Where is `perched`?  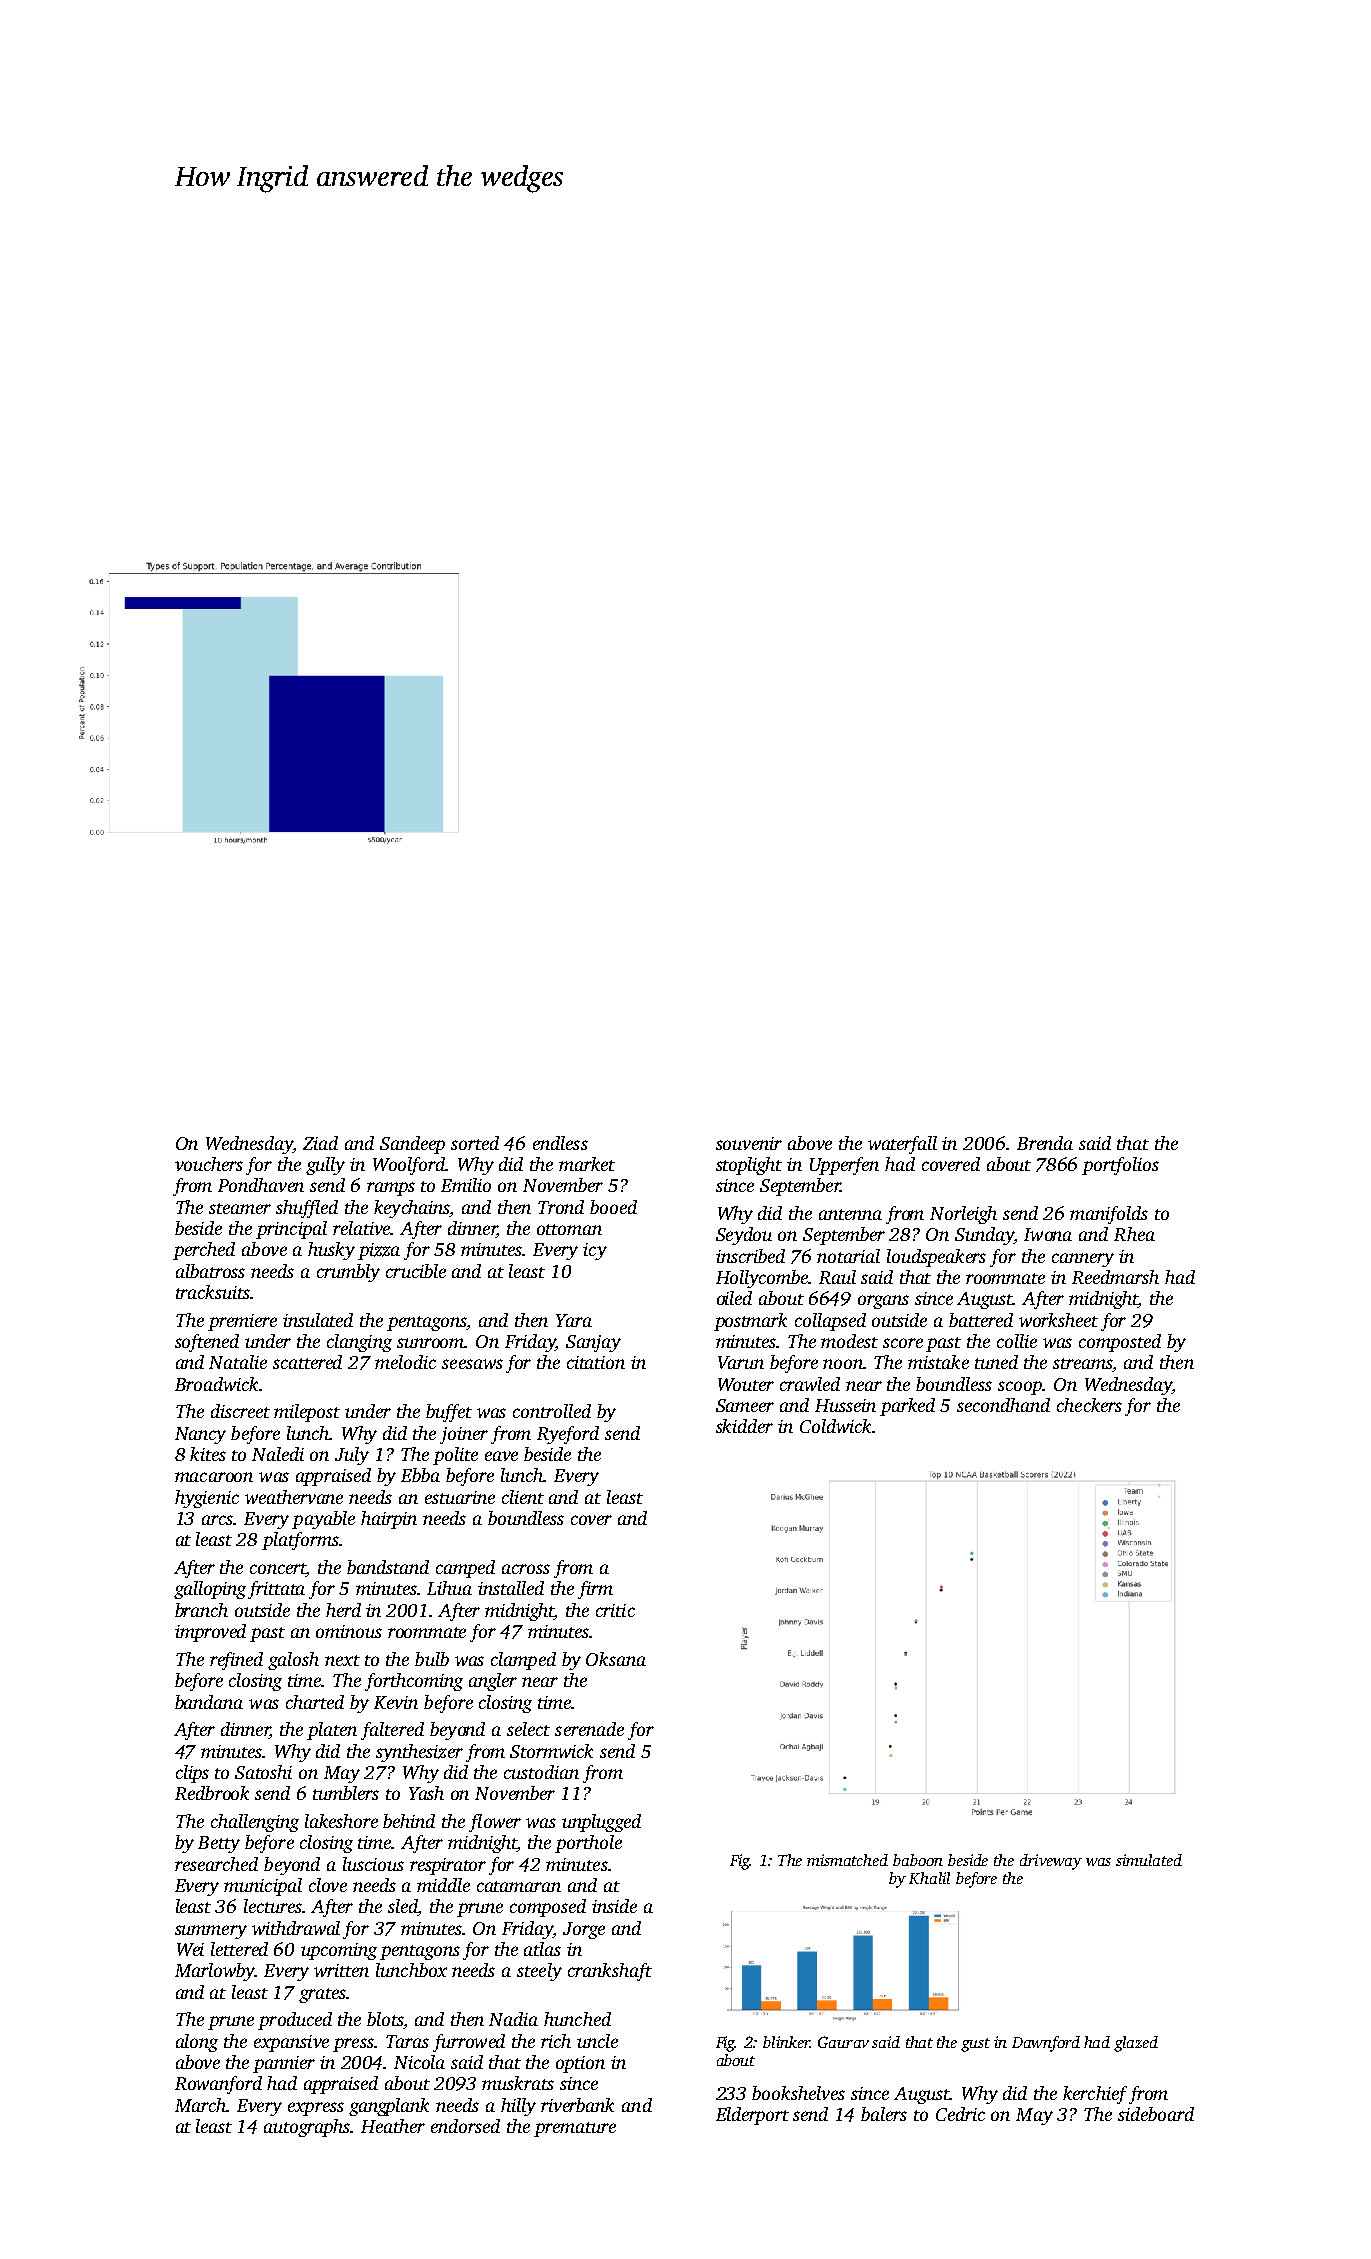 perched is located at coordinates (204, 1251).
